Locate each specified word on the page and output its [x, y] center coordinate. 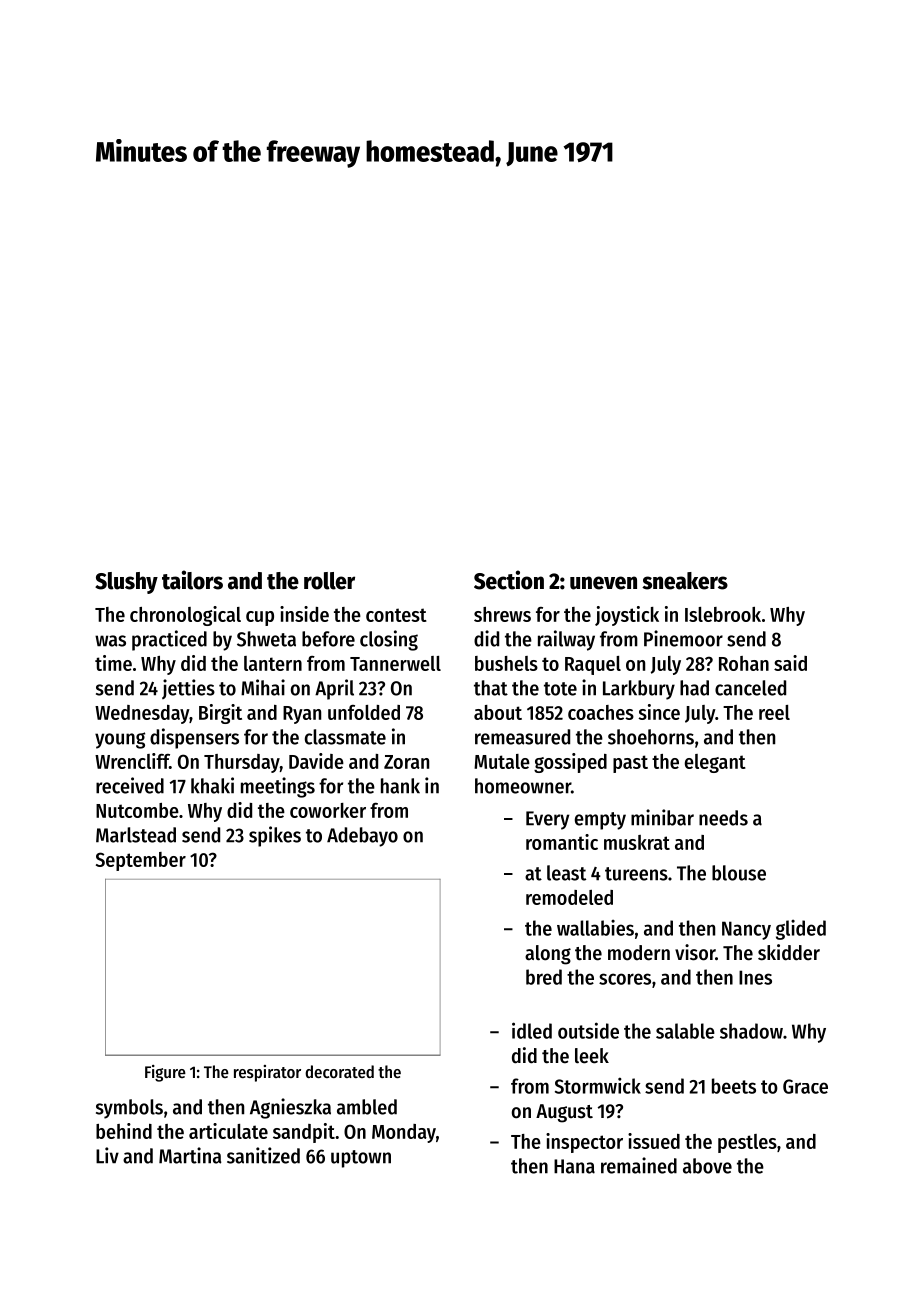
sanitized [263, 1155]
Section [509, 580]
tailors [192, 580]
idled [532, 1030]
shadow [751, 1031]
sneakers [685, 581]
